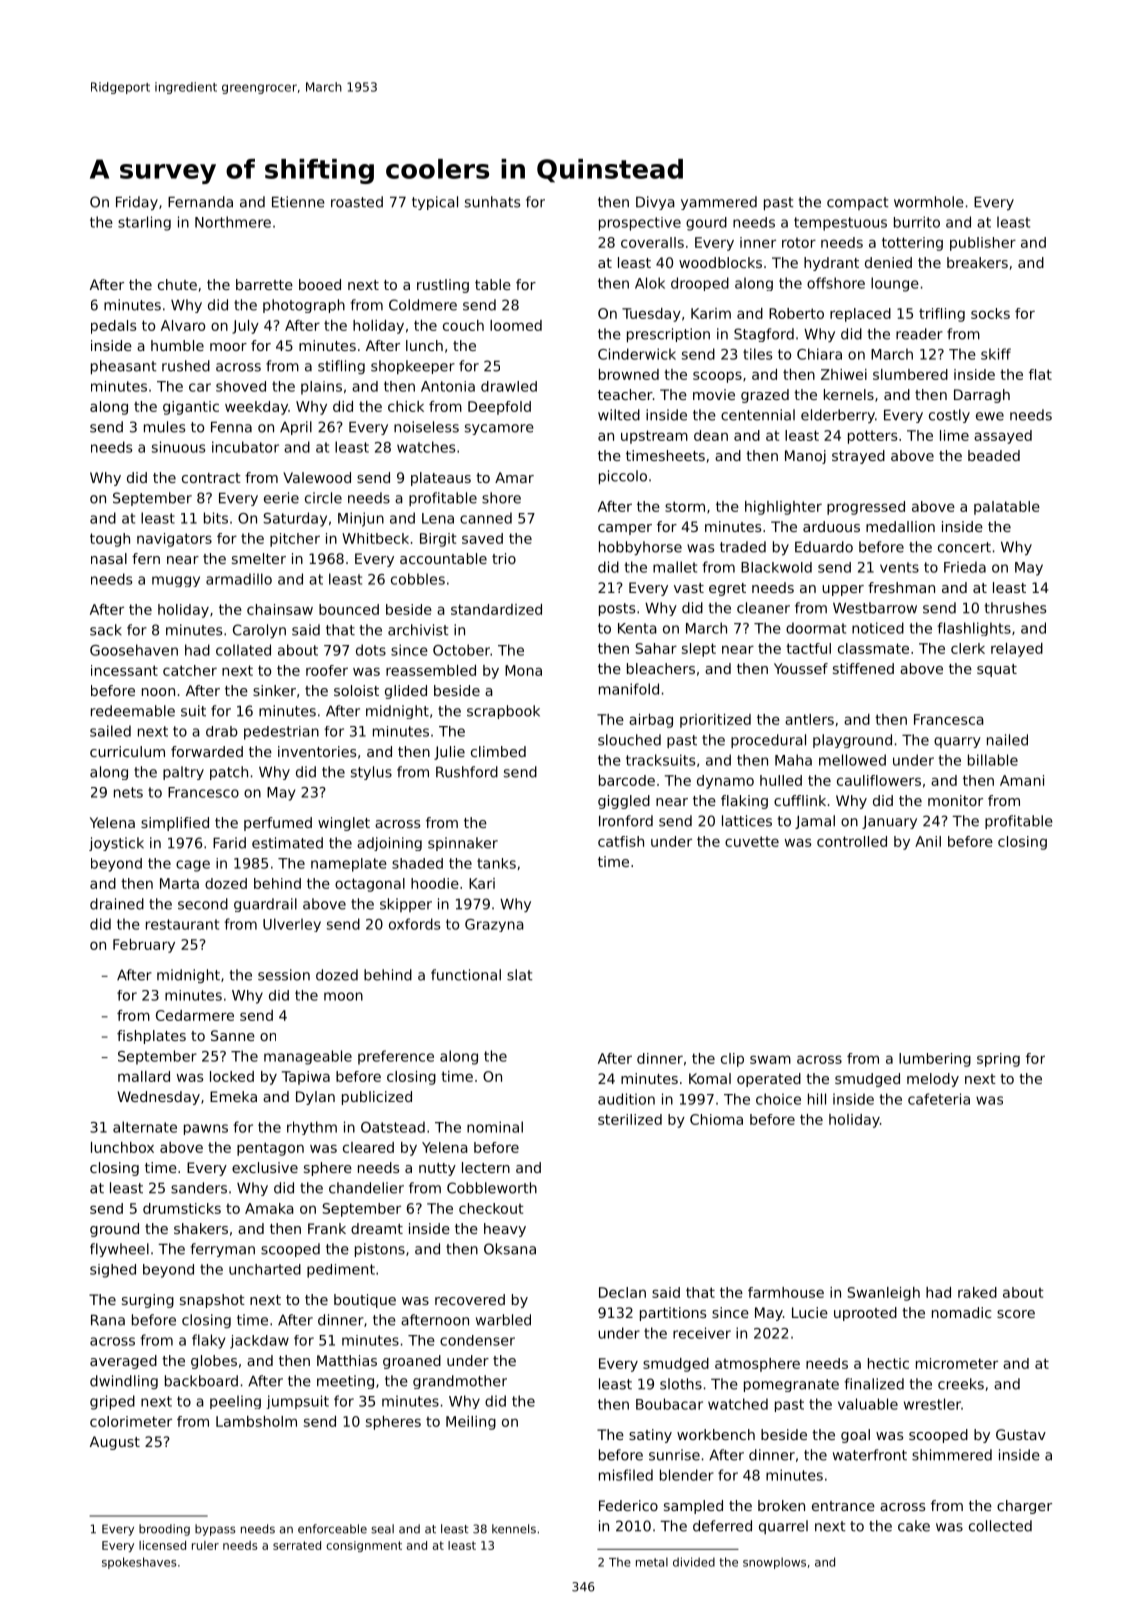 The image size is (1143, 1616). I want to click on estimated, so click(287, 843).
